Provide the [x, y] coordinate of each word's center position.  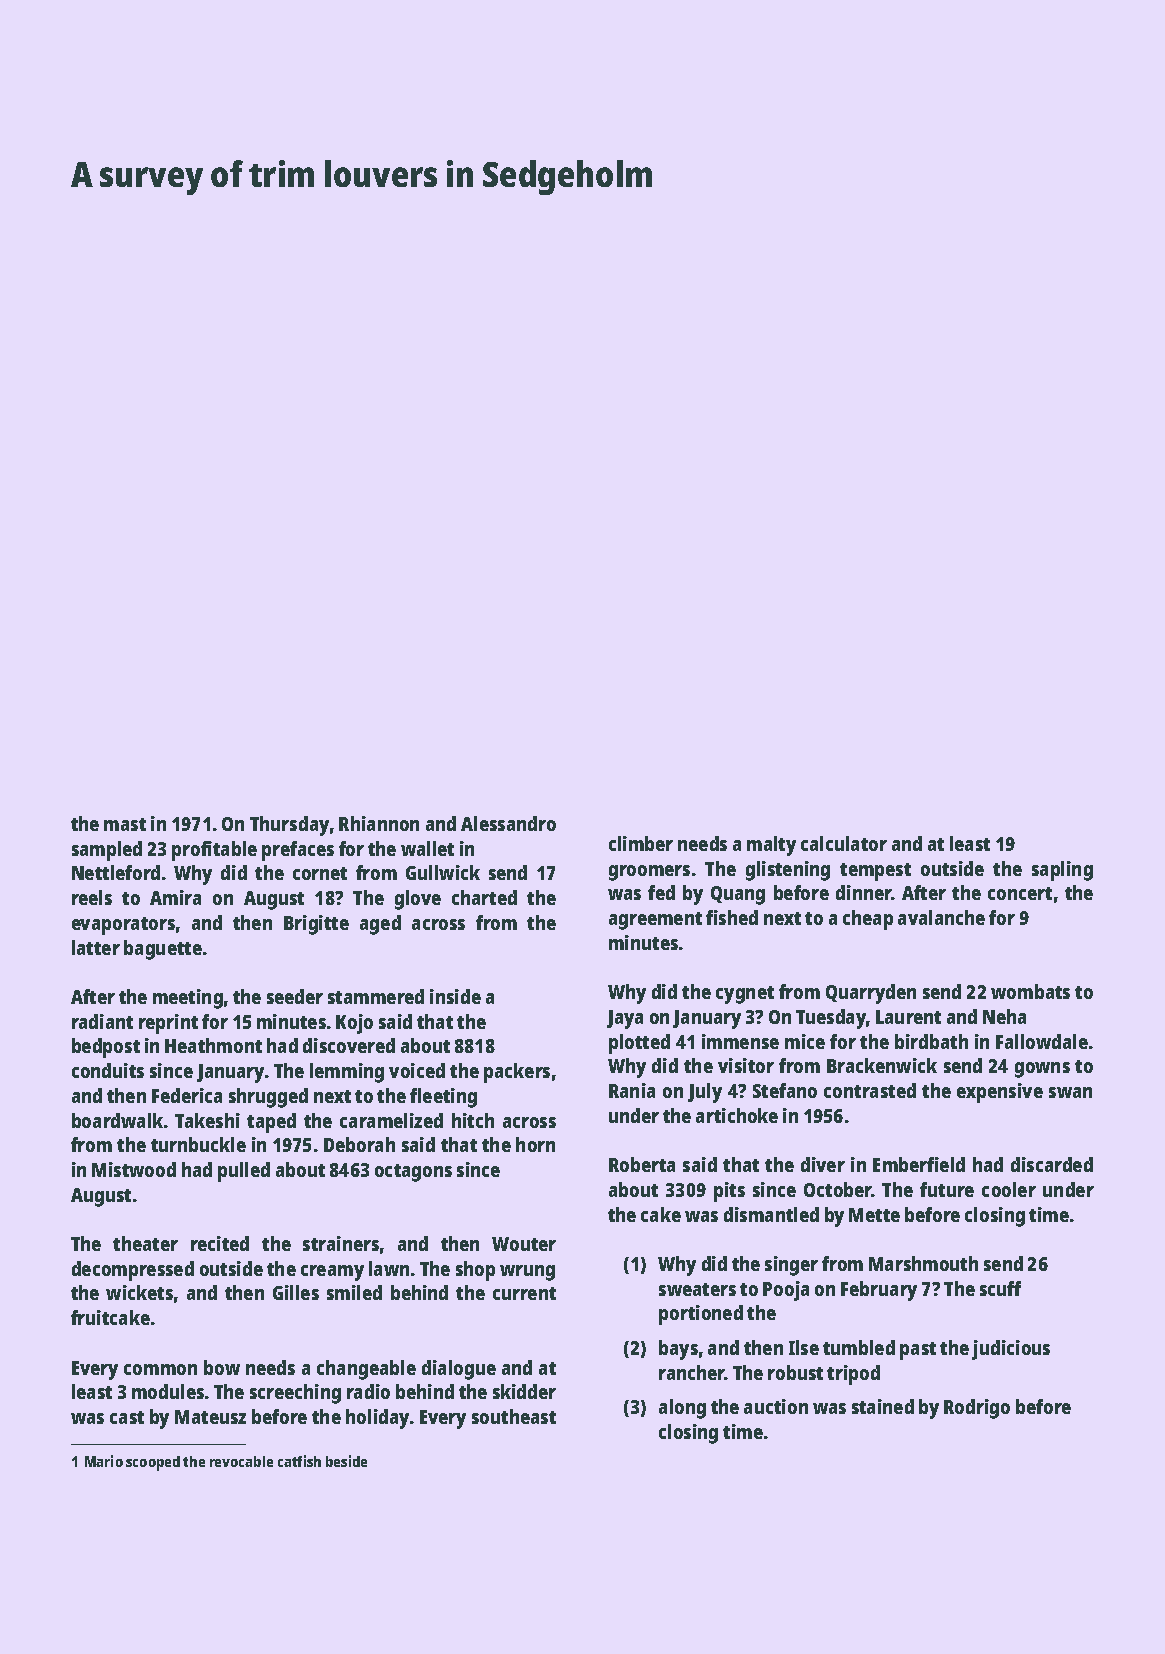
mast [125, 824]
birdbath [931, 1041]
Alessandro [508, 823]
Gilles [296, 1292]
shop [475, 1271]
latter [96, 947]
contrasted [870, 1090]
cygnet [745, 995]
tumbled [859, 1347]
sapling [1062, 871]
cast [127, 1417]
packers [517, 1073]
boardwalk [117, 1120]
